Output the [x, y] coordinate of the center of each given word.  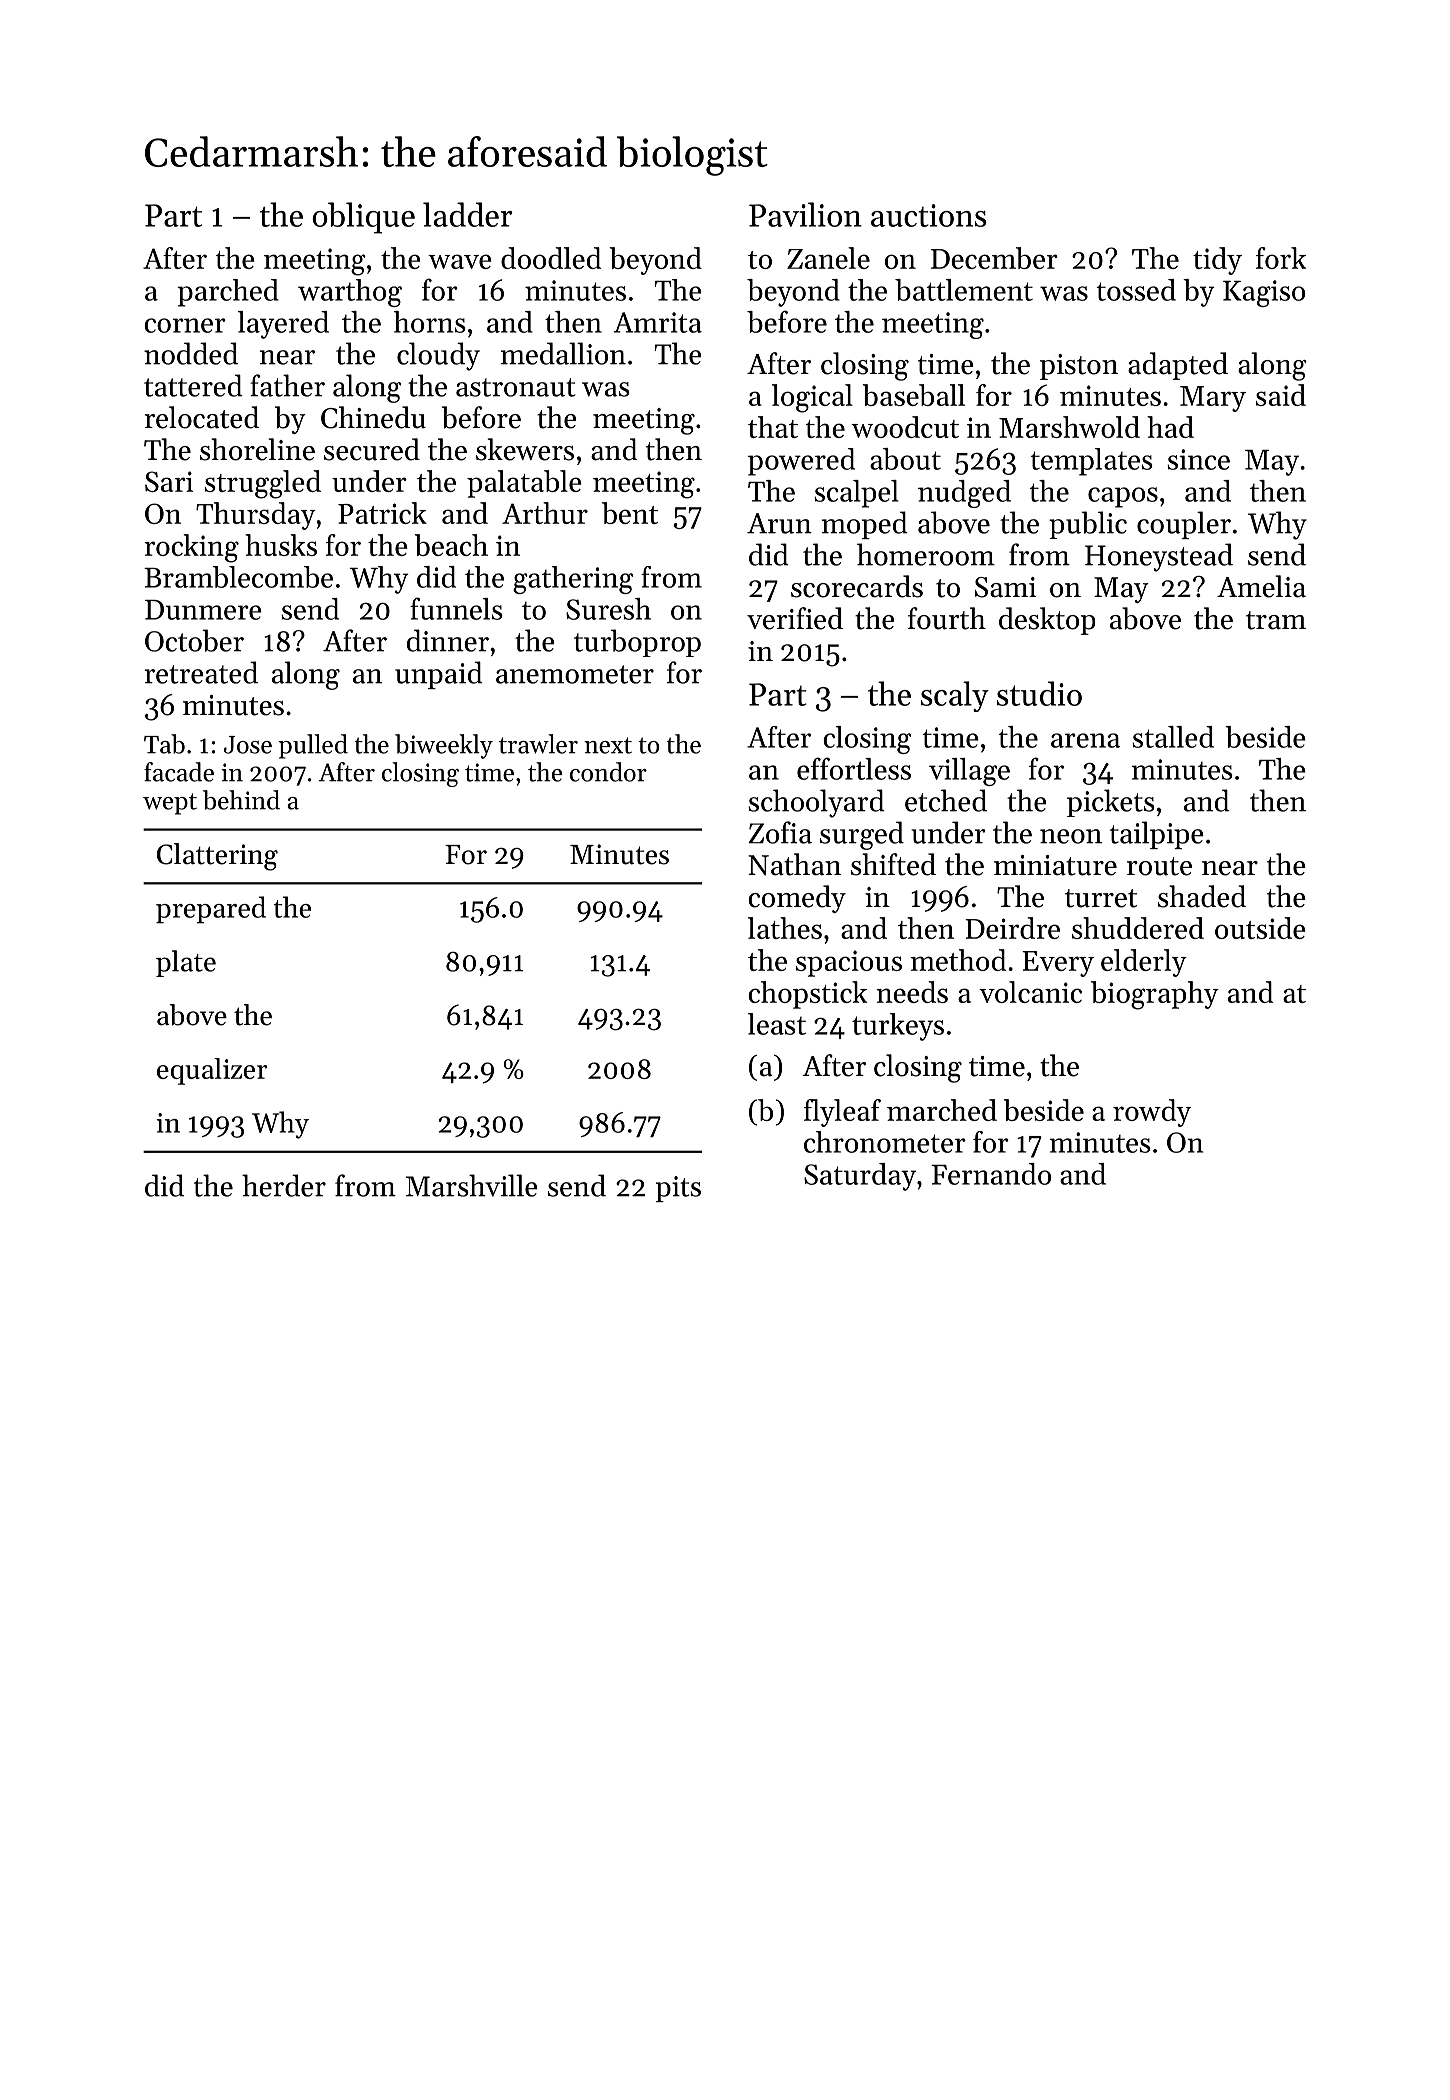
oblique [363, 218]
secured [372, 449]
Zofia [780, 832]
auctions [929, 215]
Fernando [991, 1174]
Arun [779, 523]
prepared [211, 910]
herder [284, 1185]
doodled [551, 258]
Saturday [860, 1177]
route [1159, 866]
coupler [1184, 525]
